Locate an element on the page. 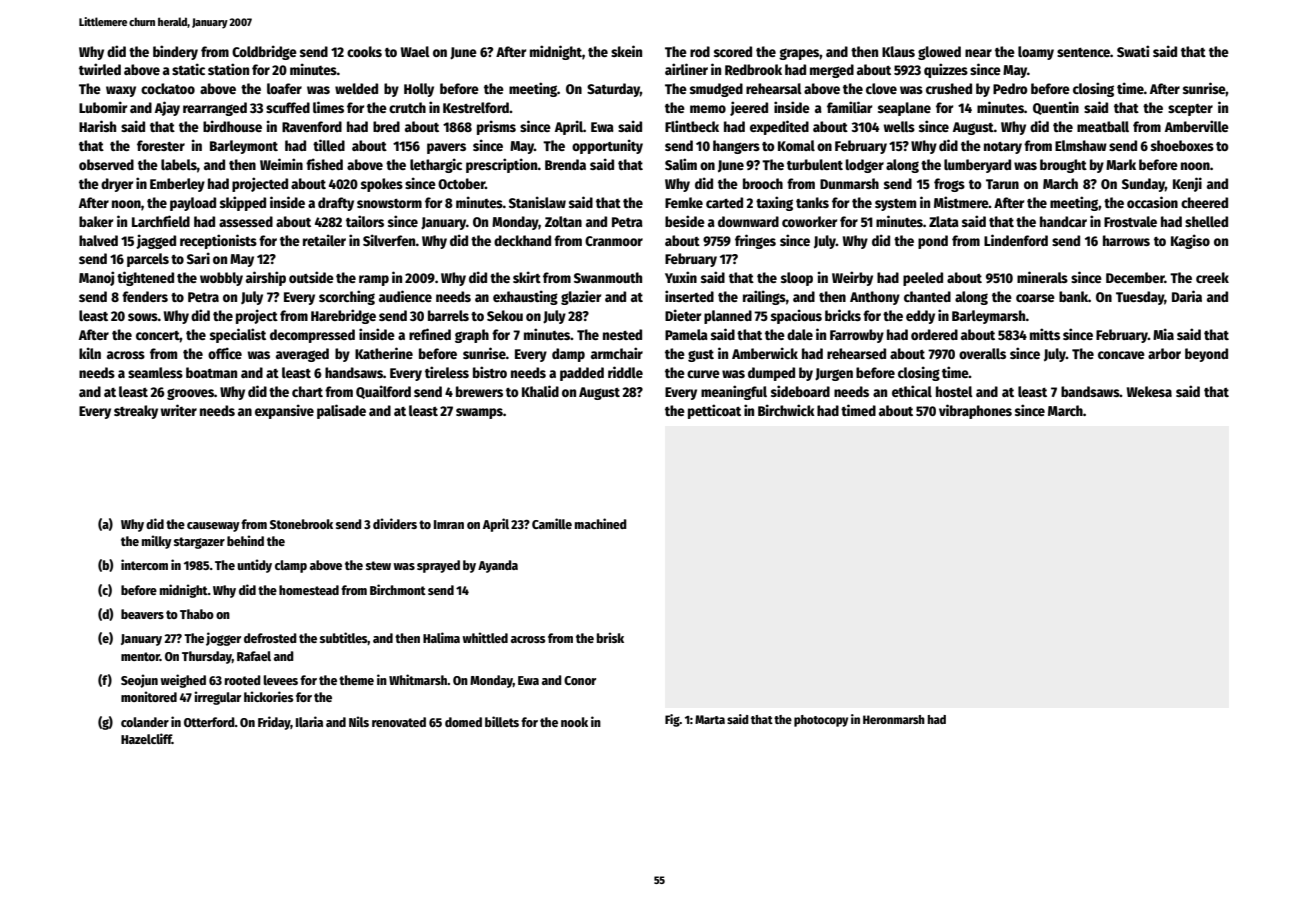  streaky is located at coordinates (136, 412).
